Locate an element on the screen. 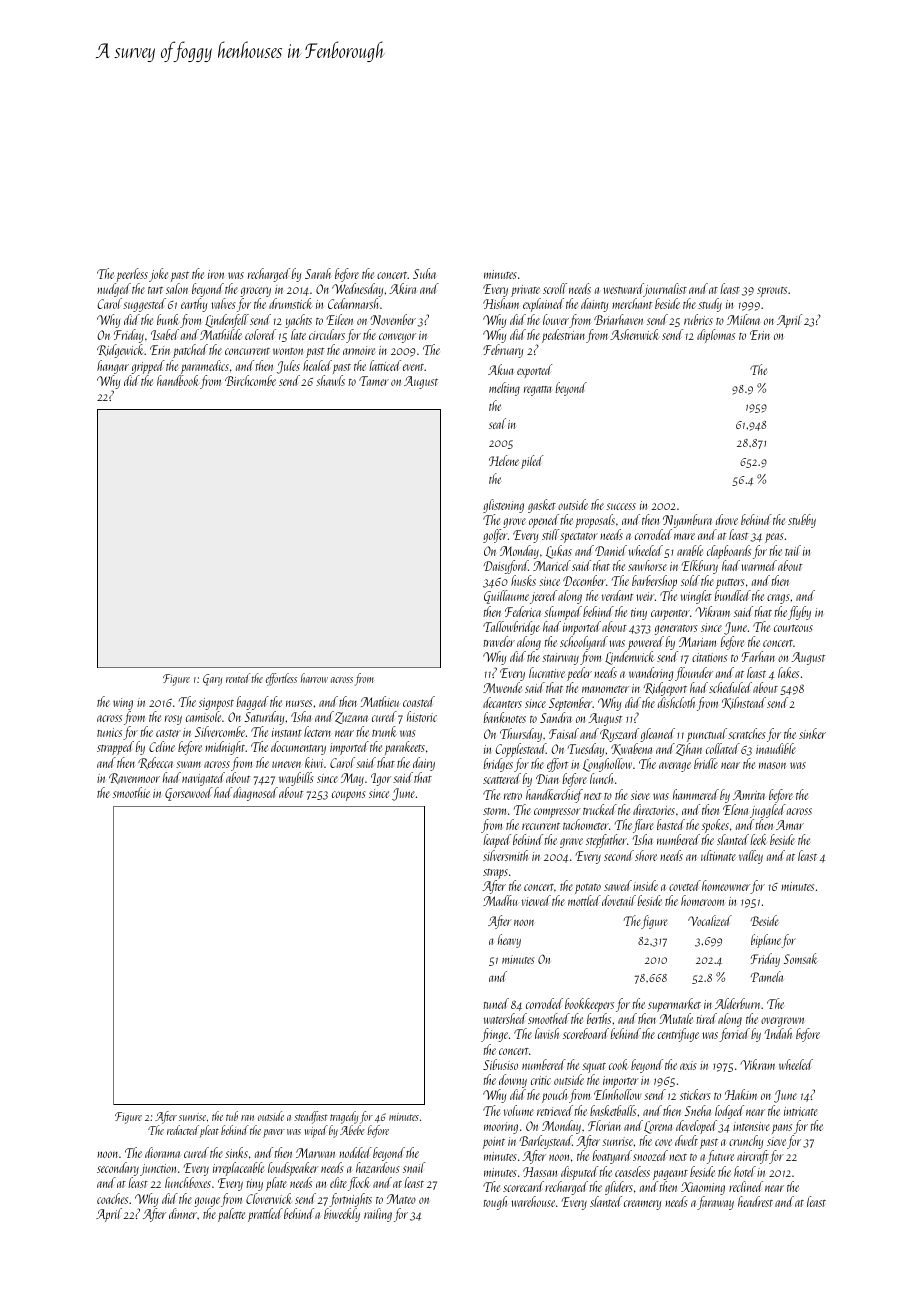 This screenshot has width=924, height=1308. biweekly is located at coordinates (342, 1215).
